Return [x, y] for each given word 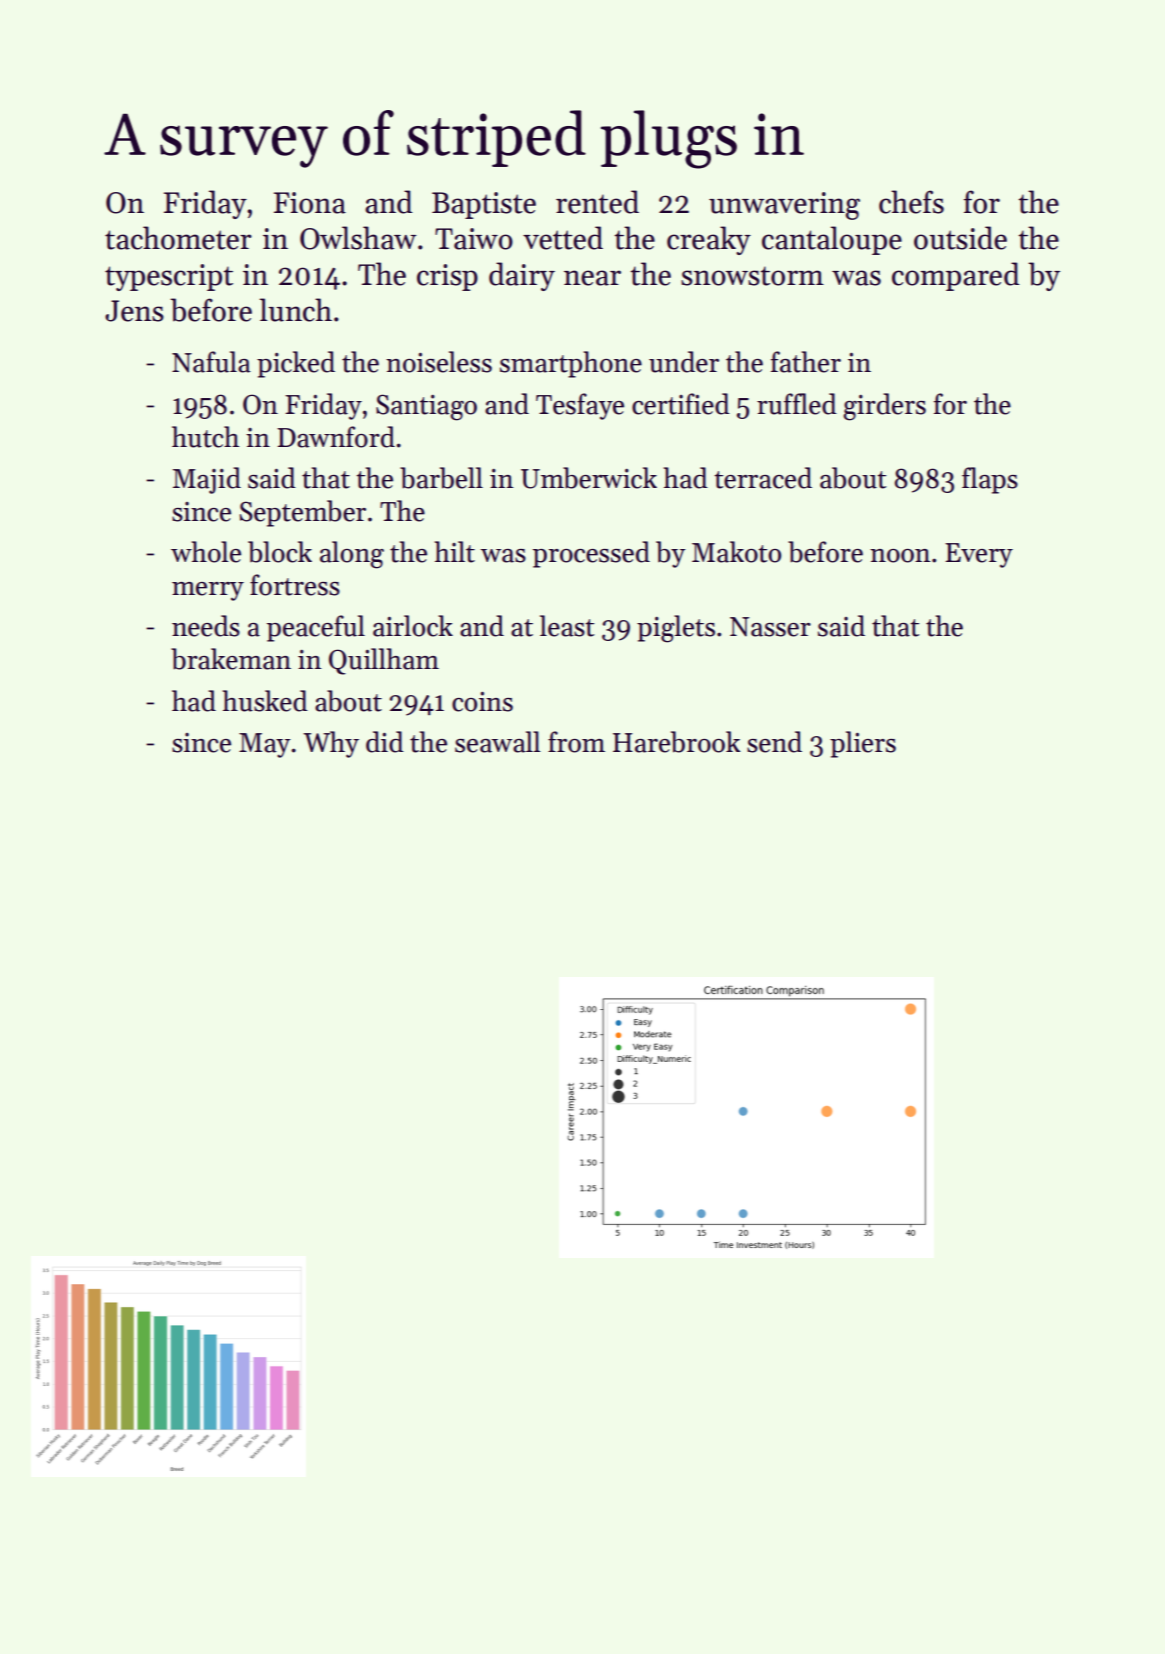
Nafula [211, 362]
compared [956, 276]
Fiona [310, 203]
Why [331, 744]
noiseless [439, 362]
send [774, 742]
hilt [455, 552]
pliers [863, 744]
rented [597, 202]
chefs [911, 202]
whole [206, 552]
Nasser [770, 627]
